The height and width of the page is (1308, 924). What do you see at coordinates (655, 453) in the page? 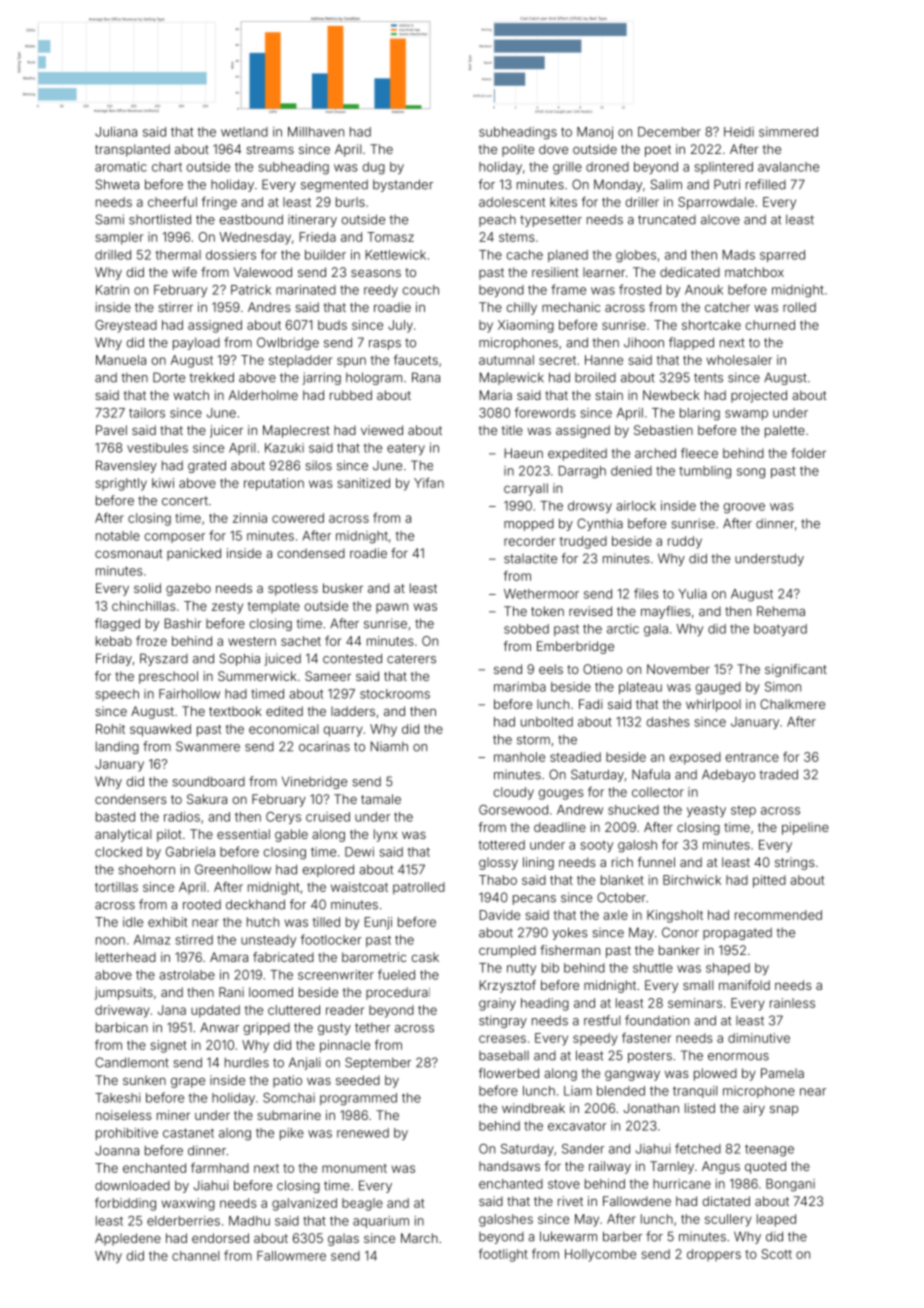
I see `arched` at bounding box center [655, 453].
